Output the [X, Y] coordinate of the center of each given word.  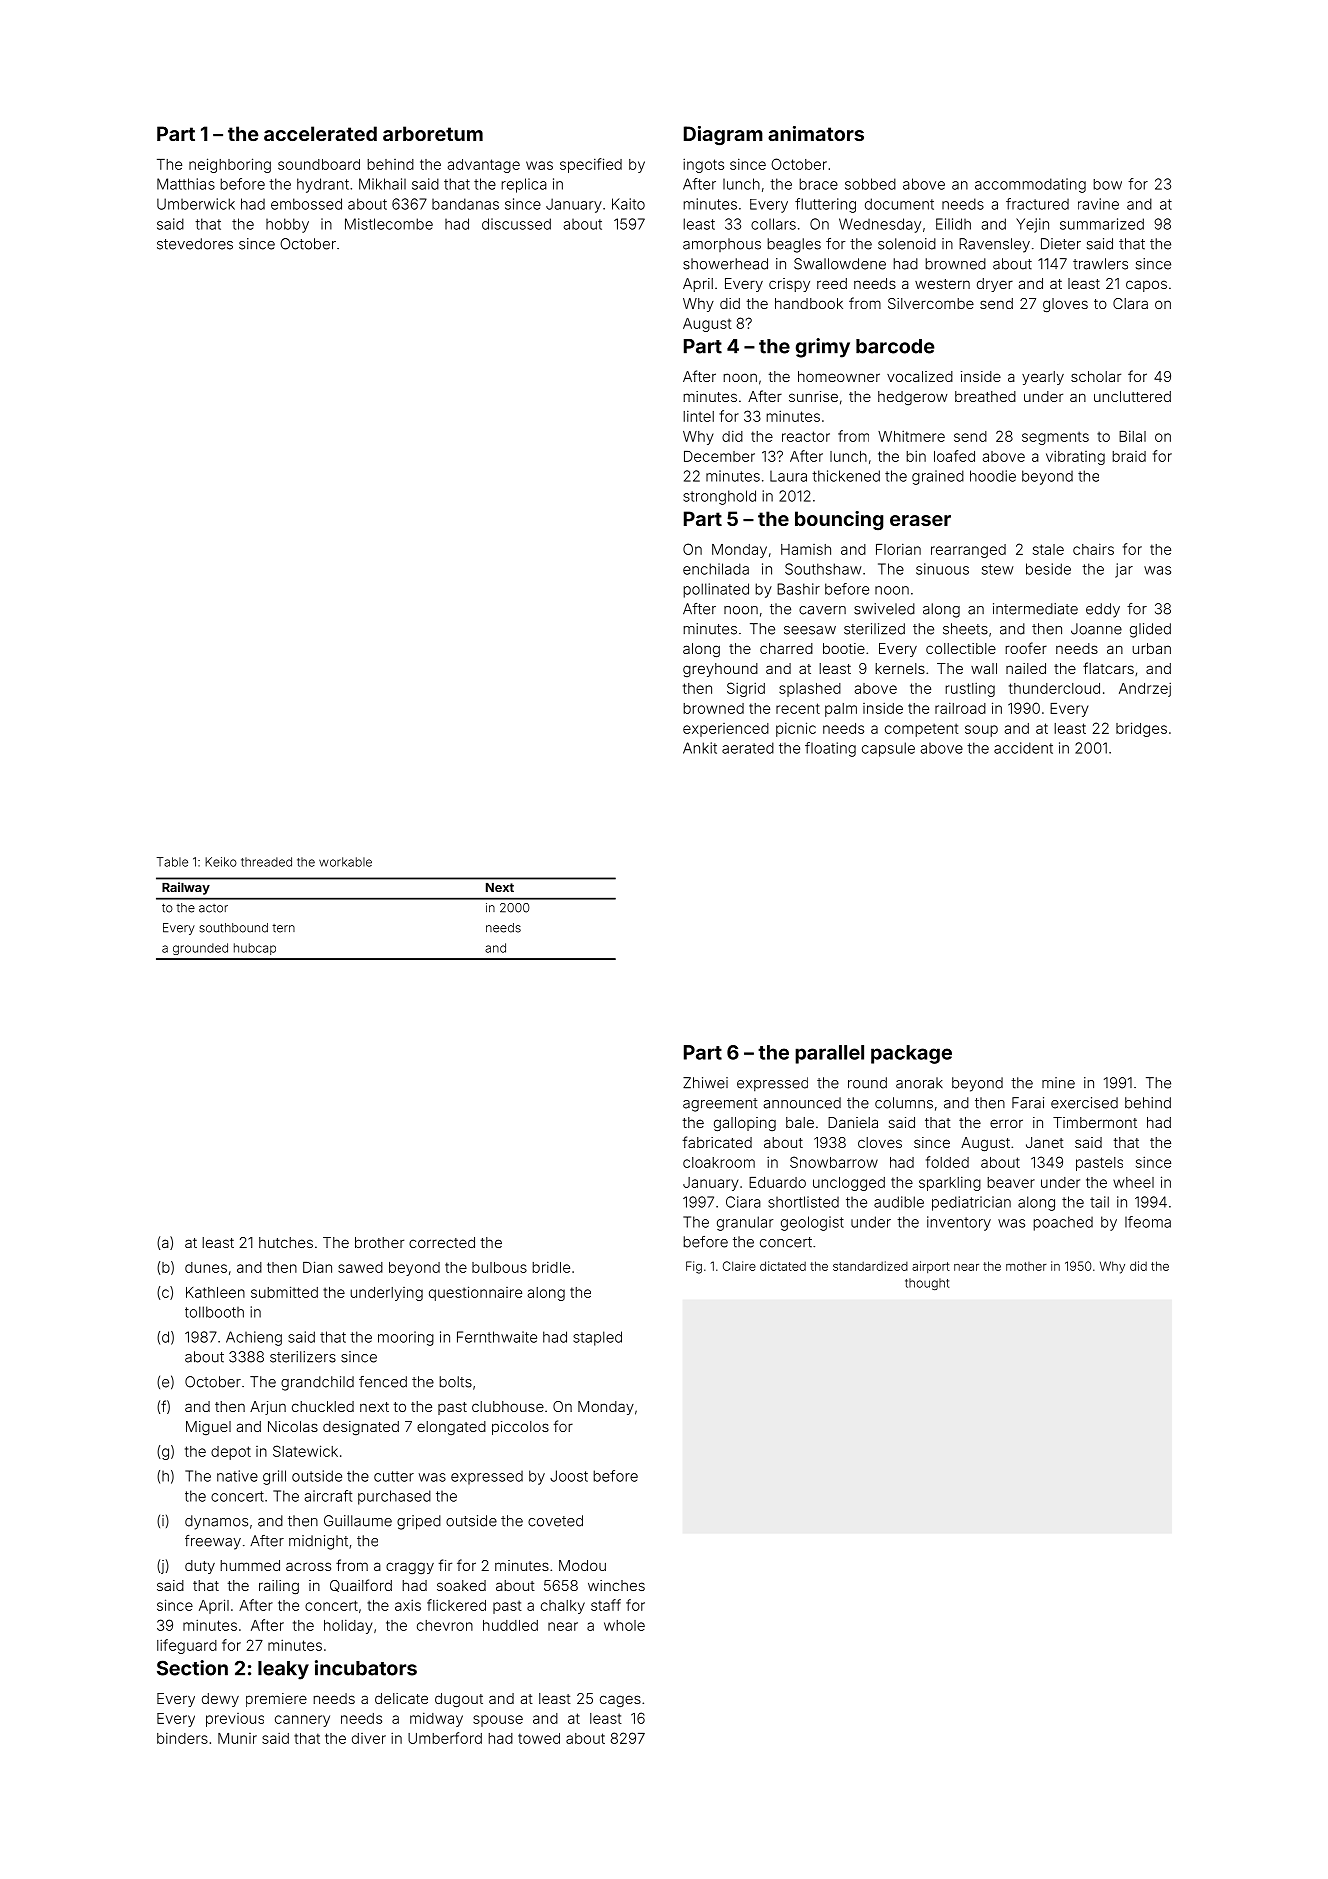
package [911, 1054]
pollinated [716, 590]
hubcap [255, 949]
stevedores [195, 244]
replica [524, 185]
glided [1150, 630]
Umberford [445, 1738]
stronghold [719, 497]
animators [816, 133]
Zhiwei [705, 1083]
